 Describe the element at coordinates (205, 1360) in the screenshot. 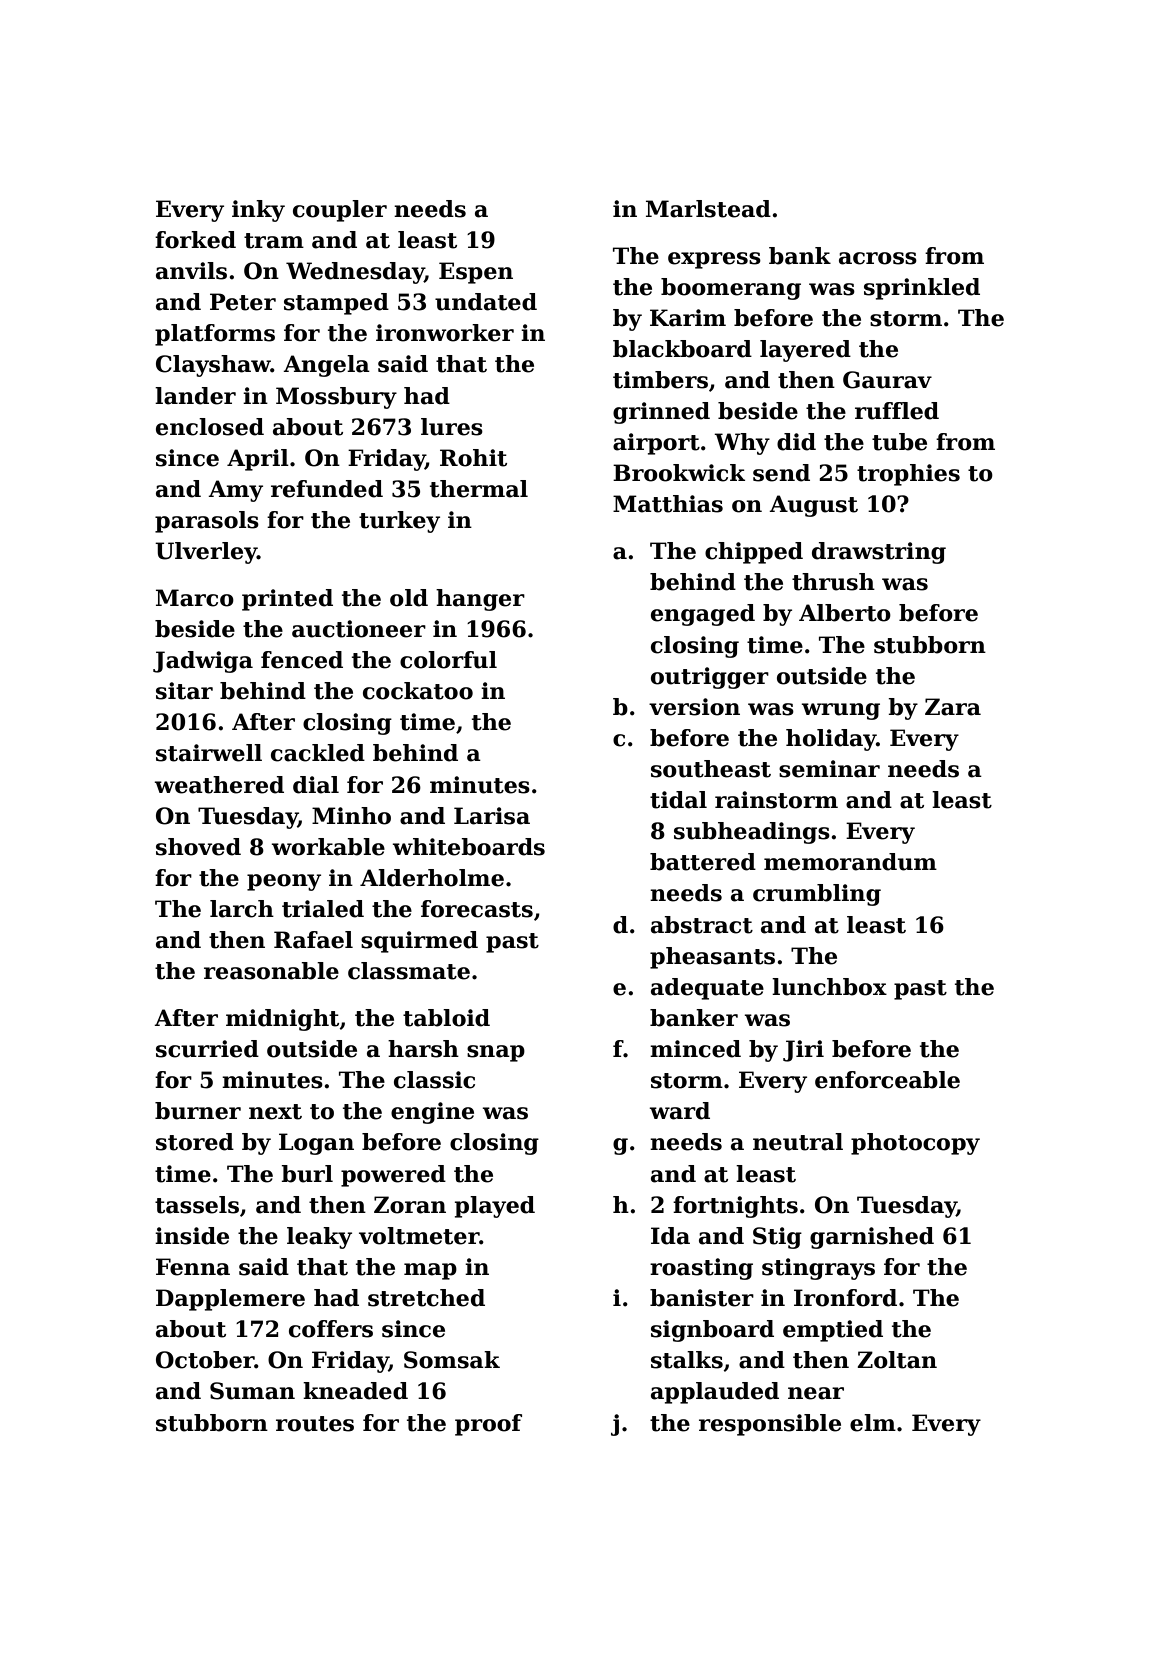

I see `October` at that location.
